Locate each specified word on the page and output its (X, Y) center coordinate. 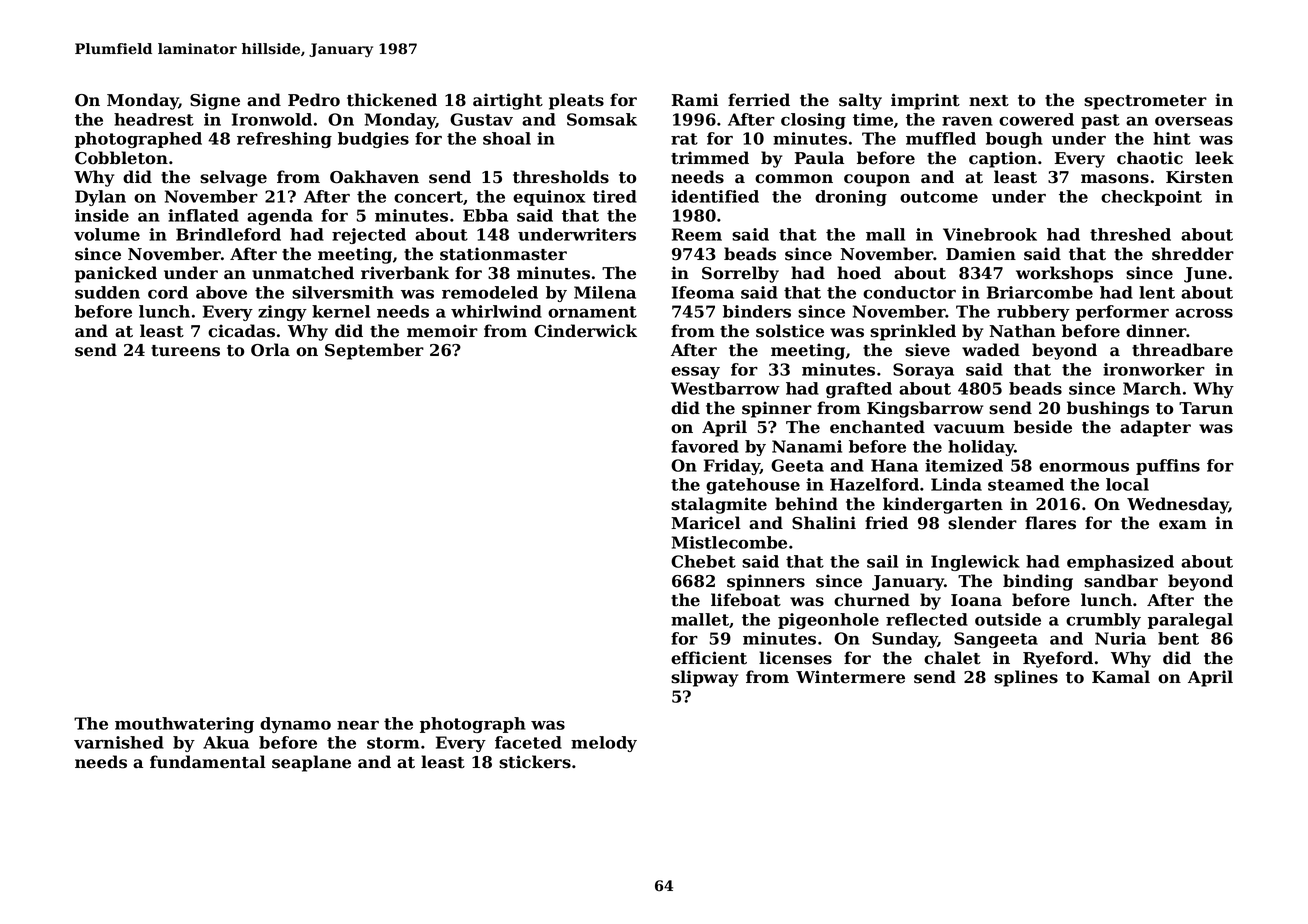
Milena (605, 292)
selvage (233, 178)
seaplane (311, 763)
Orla (270, 350)
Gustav (481, 119)
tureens (185, 351)
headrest (154, 119)
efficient (709, 658)
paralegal (1190, 621)
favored (705, 446)
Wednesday (1178, 505)
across (1204, 313)
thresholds (561, 177)
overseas (1194, 121)
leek (1214, 158)
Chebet (703, 561)
